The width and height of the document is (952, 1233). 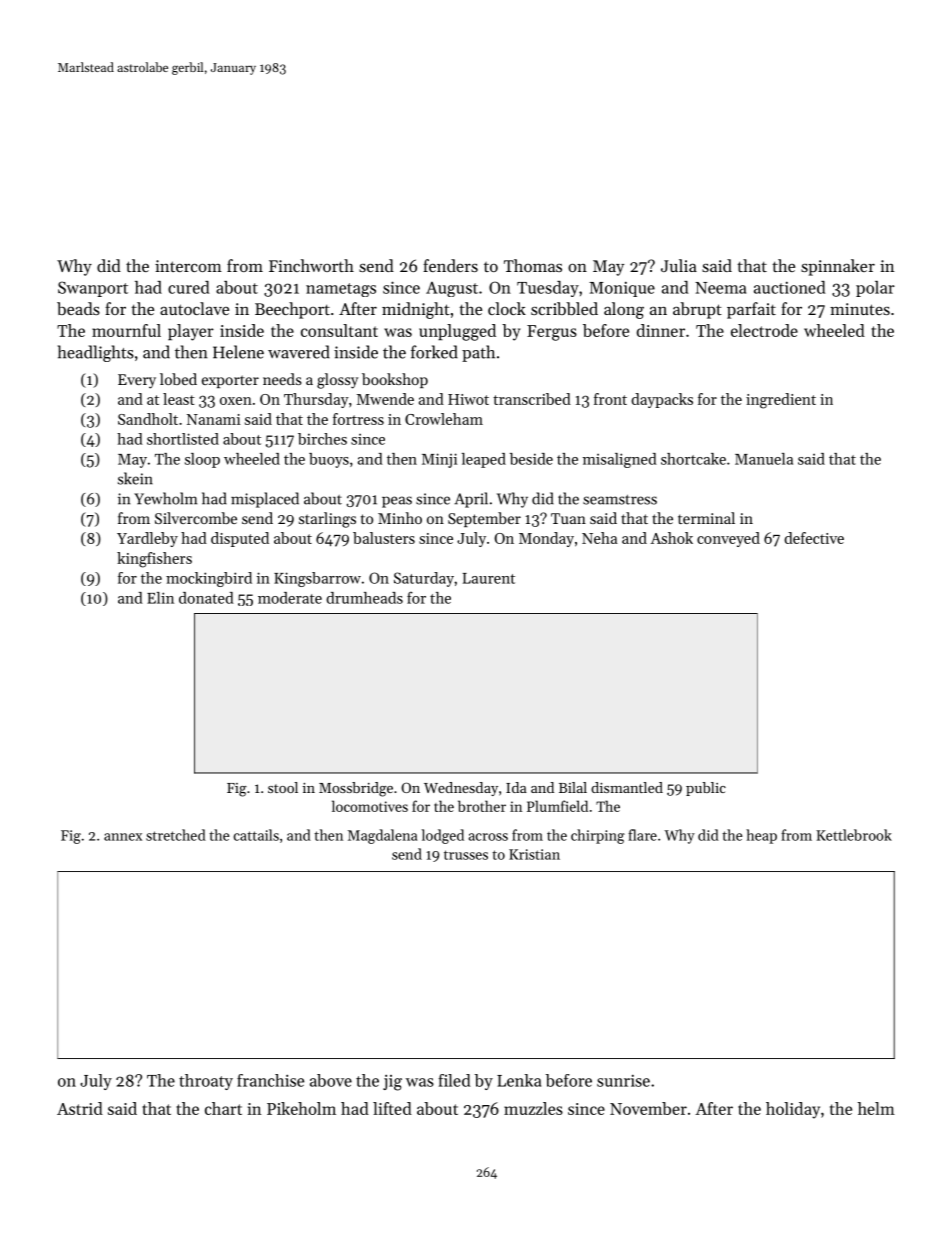 What do you see at coordinates (206, 598) in the document?
I see `donated` at bounding box center [206, 598].
